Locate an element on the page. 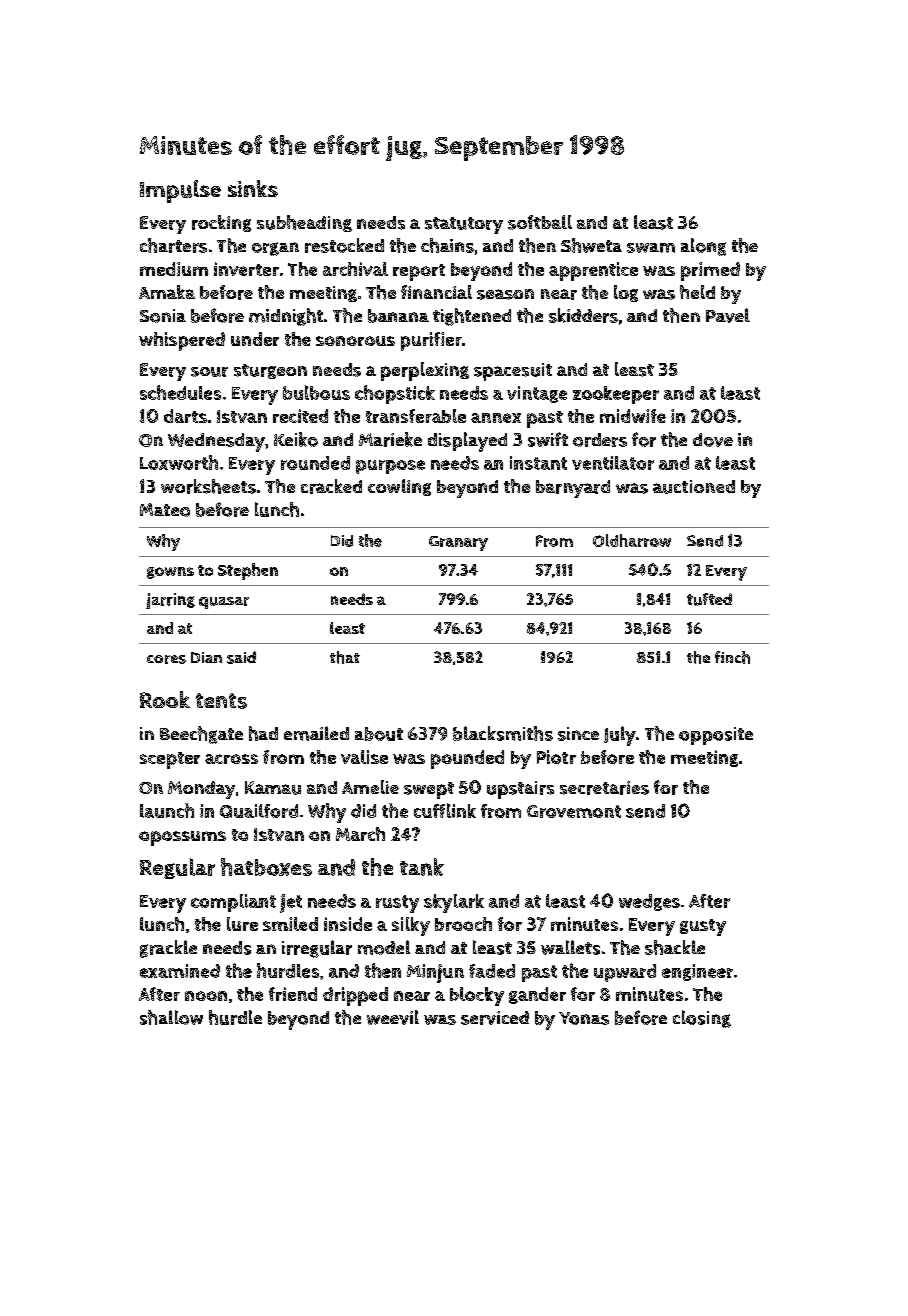  Oldharrow is located at coordinates (632, 540).
